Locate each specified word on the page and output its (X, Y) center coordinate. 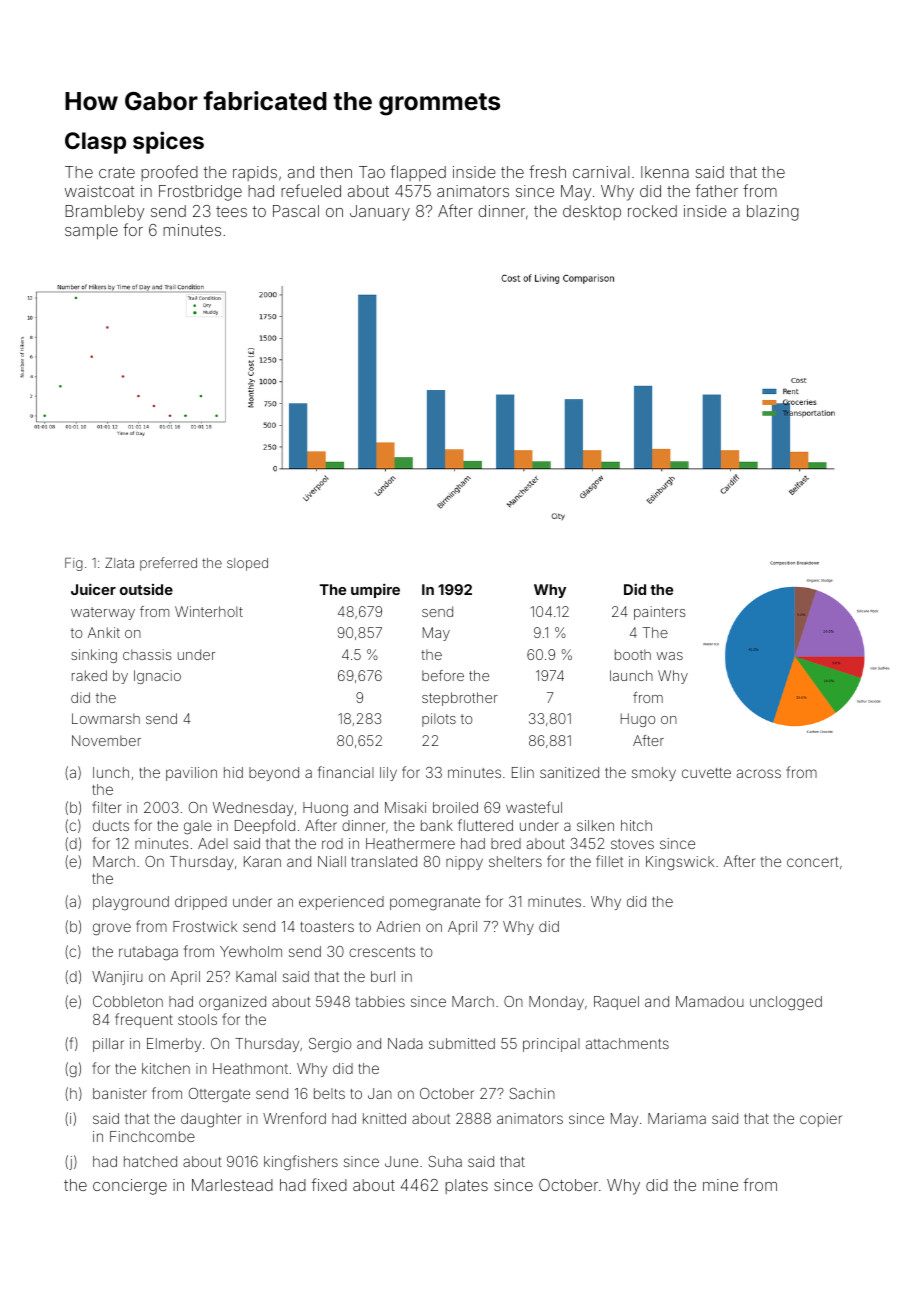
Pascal (296, 211)
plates (466, 1186)
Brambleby (104, 213)
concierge (130, 1187)
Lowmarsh (106, 718)
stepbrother (460, 699)
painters (659, 613)
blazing (773, 213)
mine (720, 1185)
